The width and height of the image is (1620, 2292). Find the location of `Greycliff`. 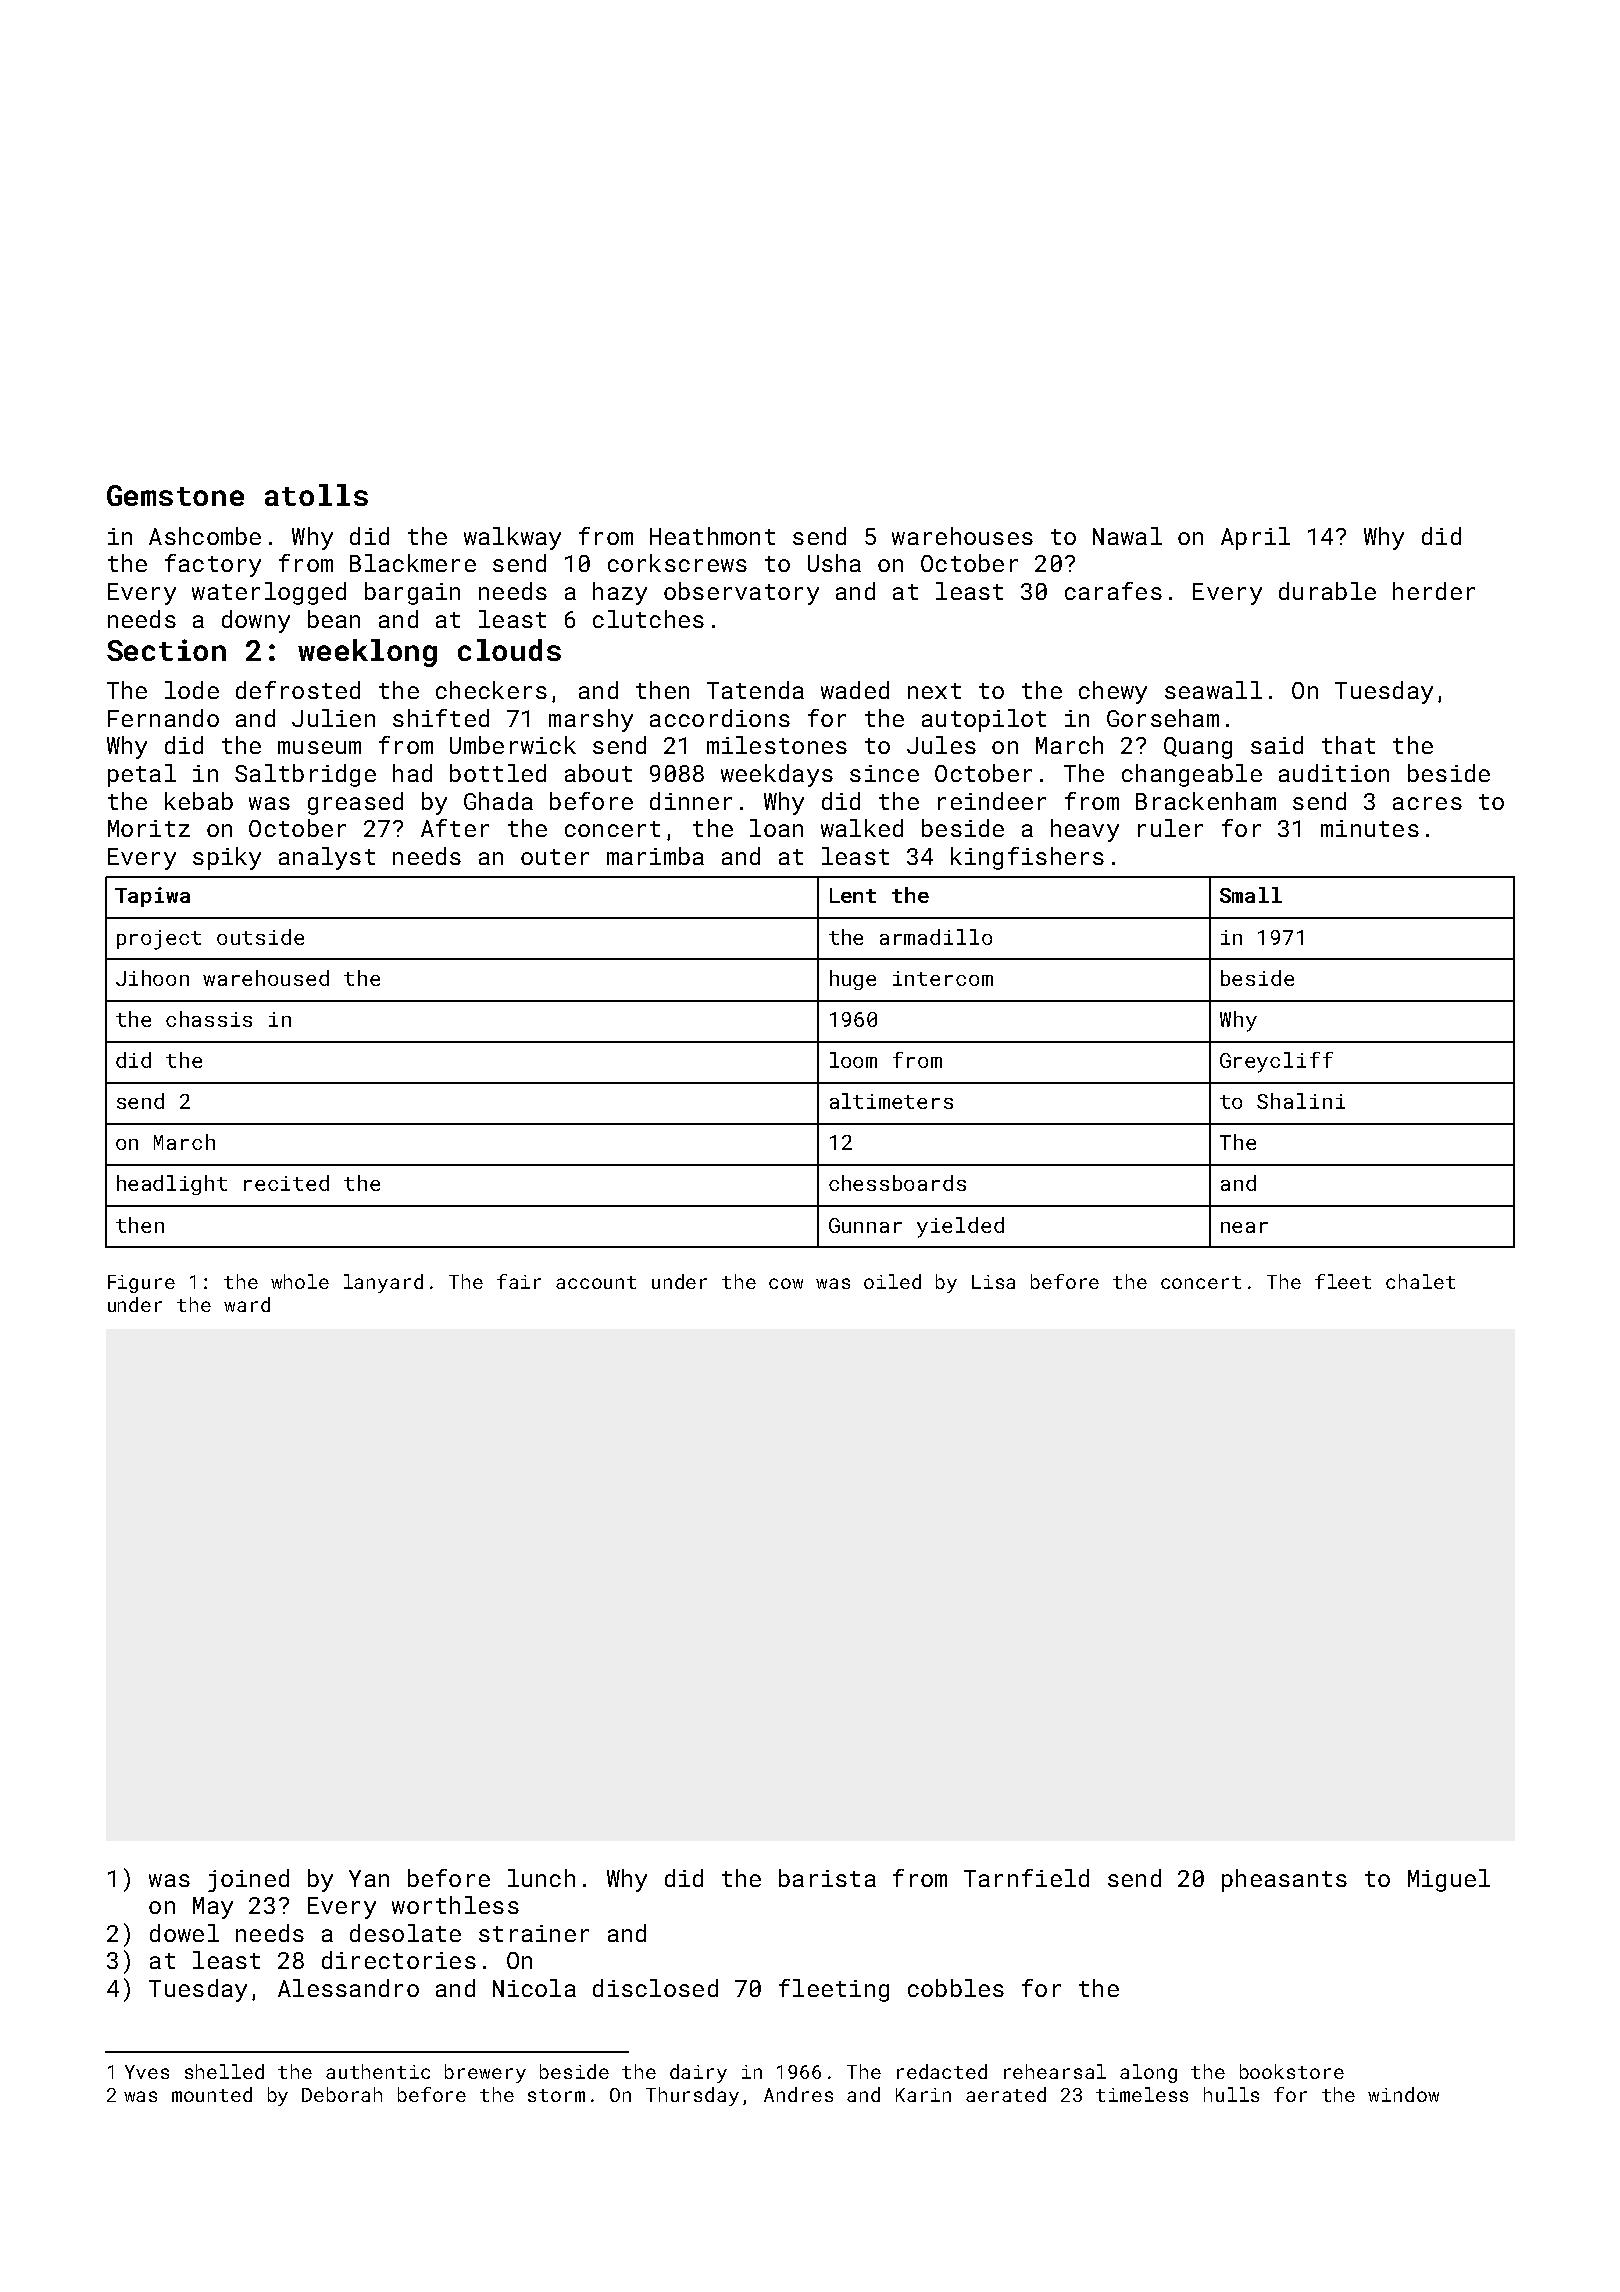

Greycliff is located at coordinates (1276, 1062).
